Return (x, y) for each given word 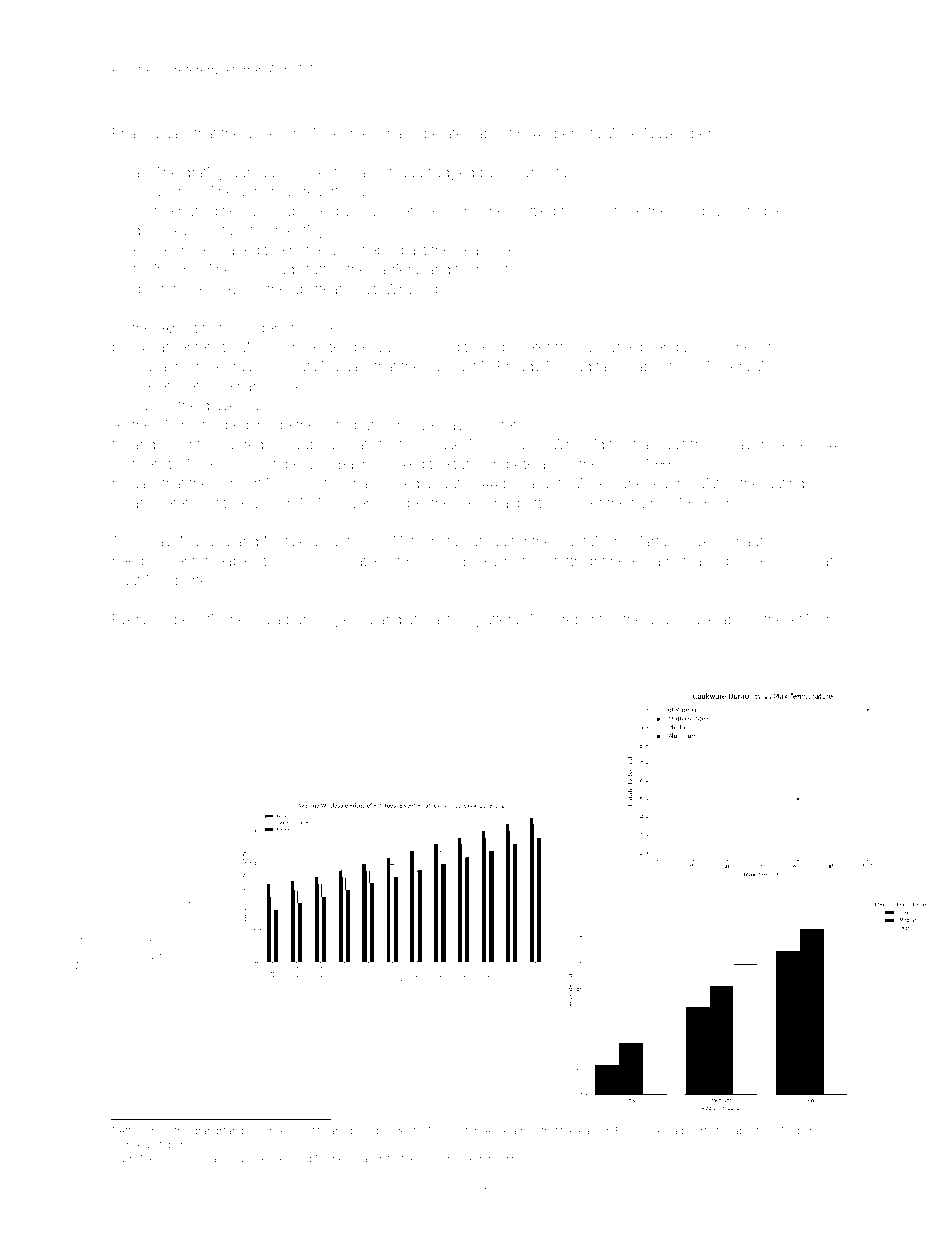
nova (431, 1160)
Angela (500, 1132)
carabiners (730, 346)
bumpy (308, 621)
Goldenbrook (277, 327)
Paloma (199, 1159)
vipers (803, 1132)
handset (451, 366)
